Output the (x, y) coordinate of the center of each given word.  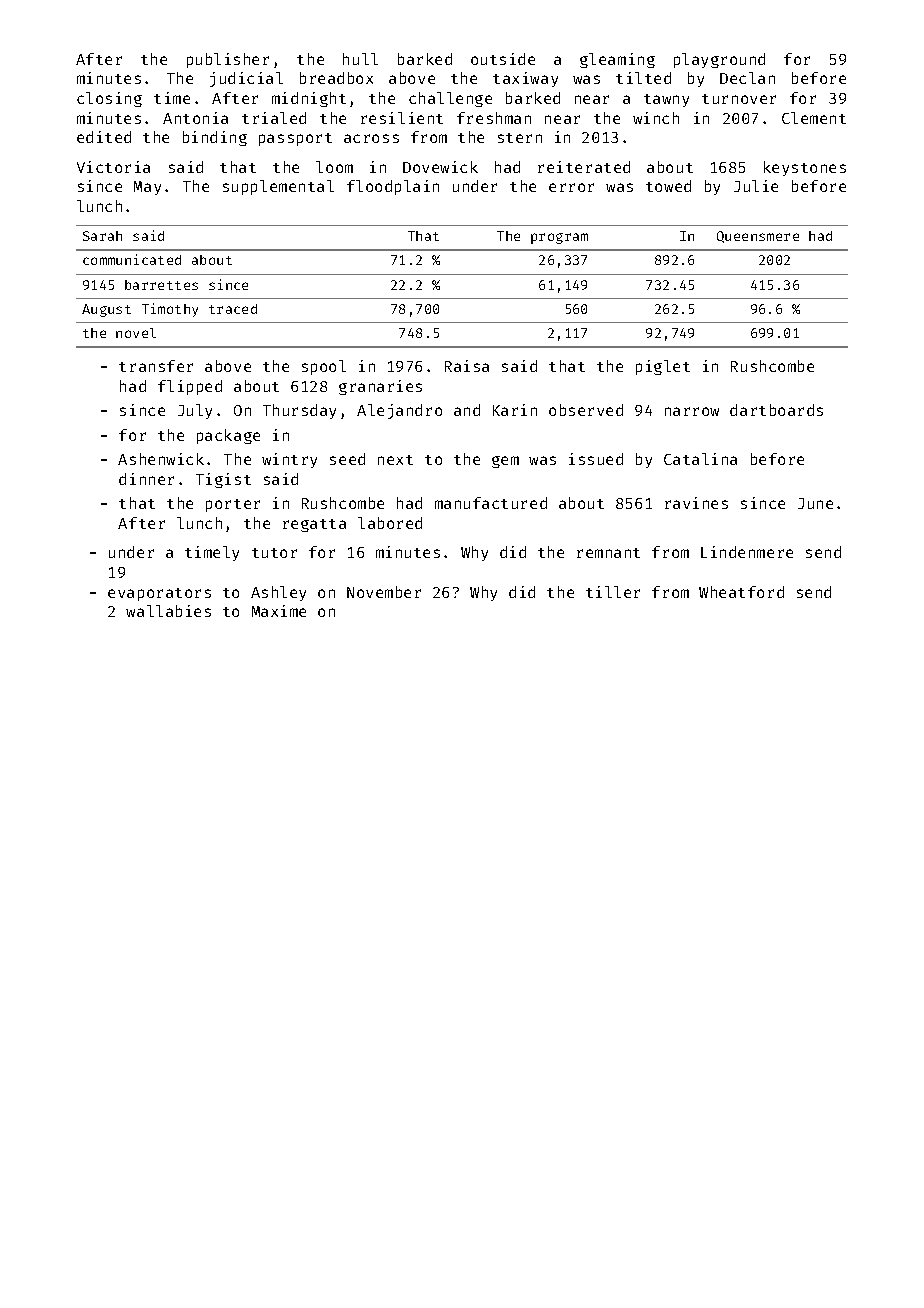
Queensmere (758, 237)
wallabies (168, 611)
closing (109, 99)
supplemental (278, 187)
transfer (156, 366)
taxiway (525, 79)
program (559, 238)
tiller (613, 592)
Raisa (467, 366)
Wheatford (741, 592)
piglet (663, 367)
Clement (814, 118)
